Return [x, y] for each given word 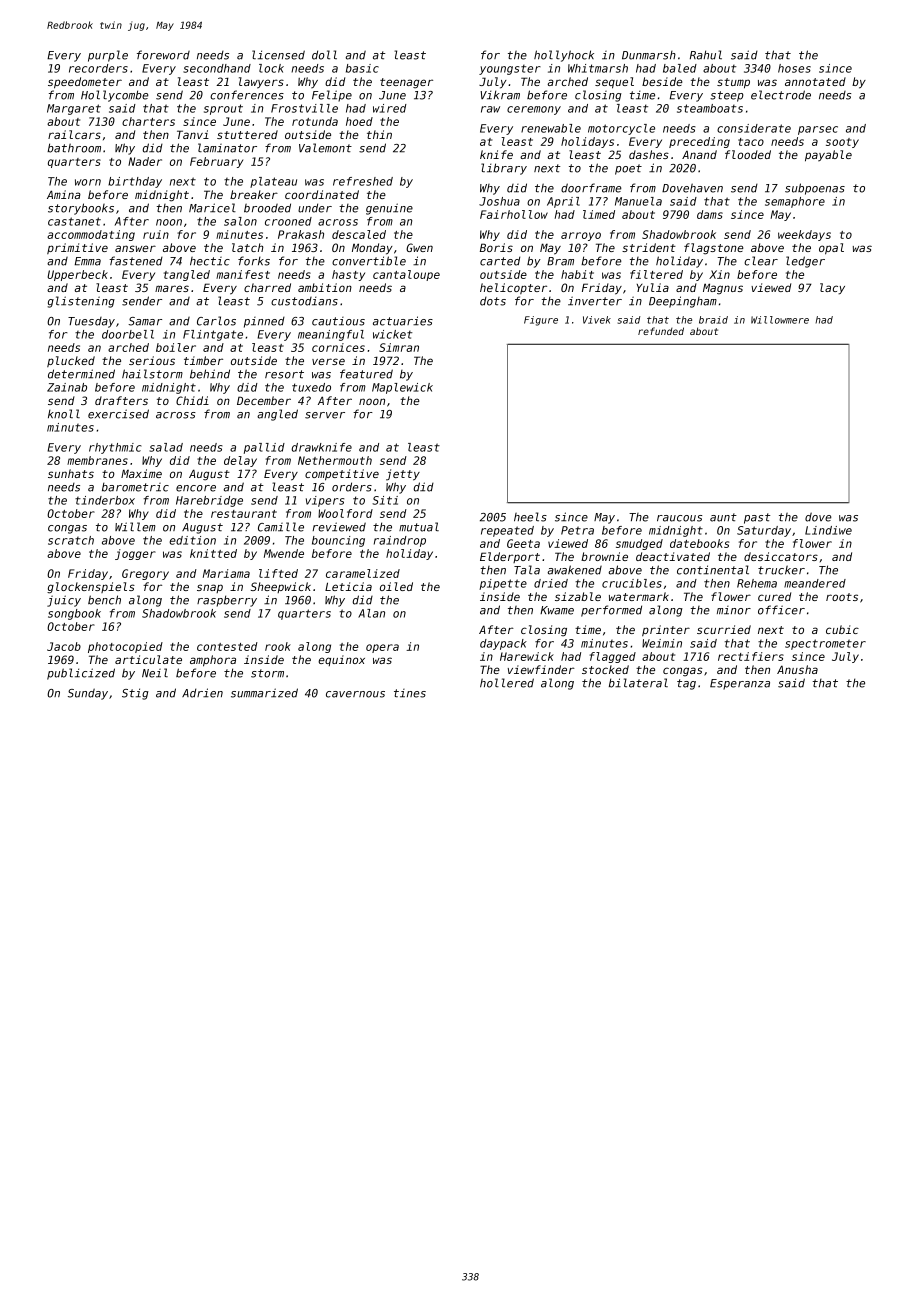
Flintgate [213, 335]
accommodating [91, 235]
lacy [832, 289]
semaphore [795, 202]
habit [577, 274]
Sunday [88, 694]
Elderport [510, 557]
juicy [64, 601]
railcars [74, 134]
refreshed [363, 181]
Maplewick [402, 388]
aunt [723, 517]
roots [842, 597]
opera [382, 648]
